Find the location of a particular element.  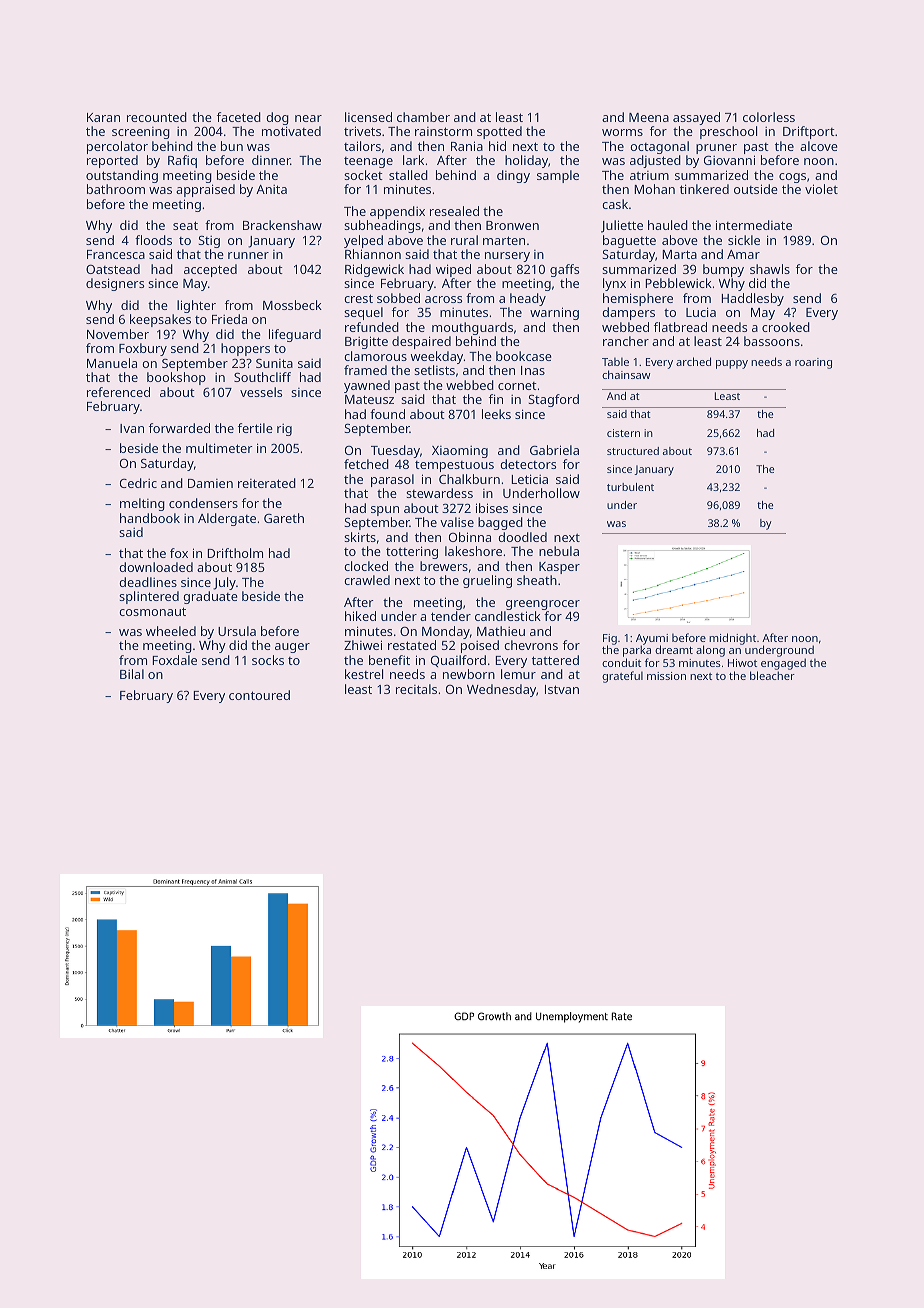

crawled is located at coordinates (367, 580).
